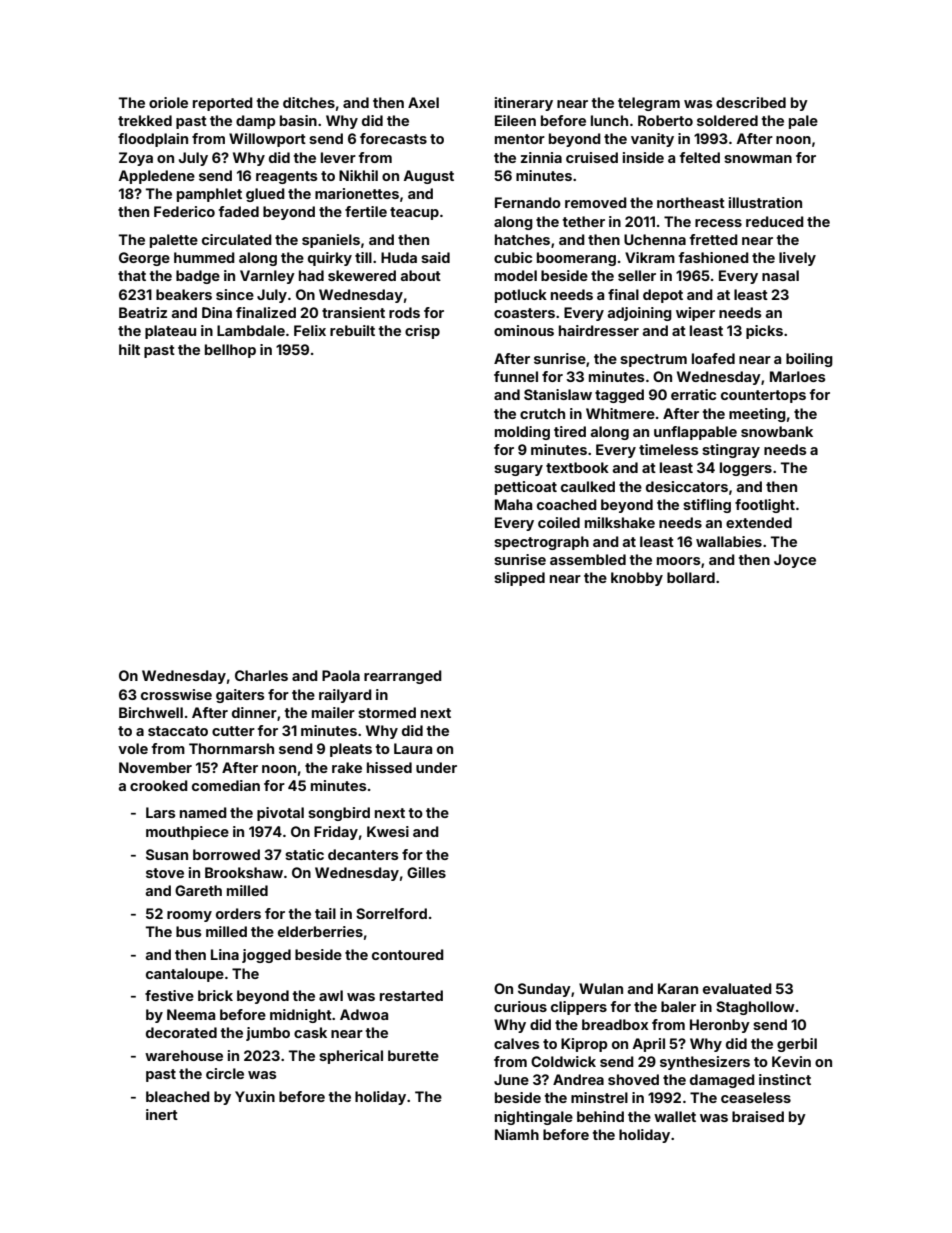  Describe the element at coordinates (678, 988) in the screenshot. I see `Karan` at that location.
